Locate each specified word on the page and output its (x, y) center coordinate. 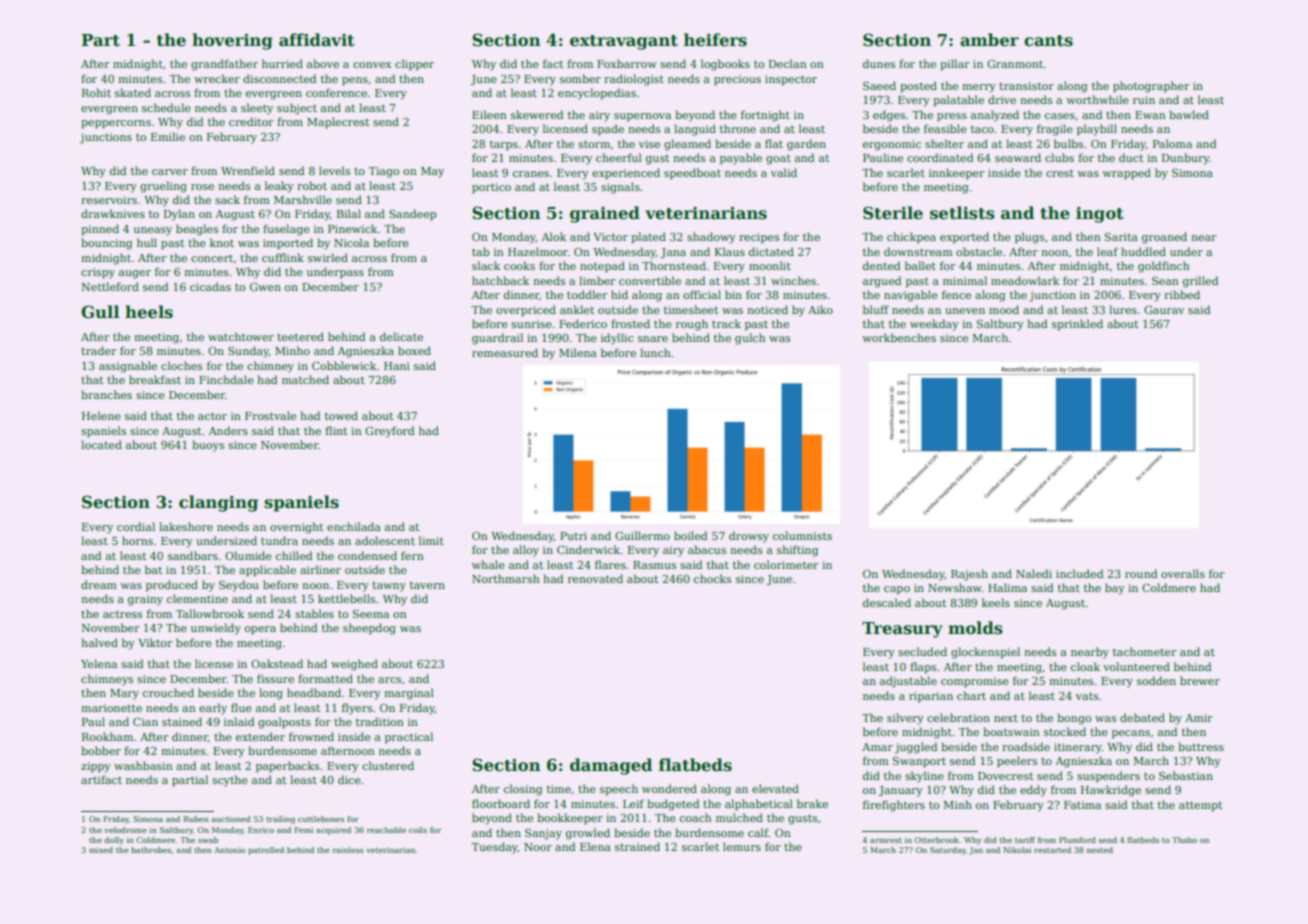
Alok (554, 236)
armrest (886, 840)
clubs (1059, 157)
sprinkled (1077, 325)
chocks (712, 578)
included (1079, 573)
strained (637, 846)
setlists (962, 213)
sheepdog (369, 629)
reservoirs (109, 200)
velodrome (125, 830)
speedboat (692, 174)
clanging (218, 503)
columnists (802, 535)
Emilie (168, 136)
